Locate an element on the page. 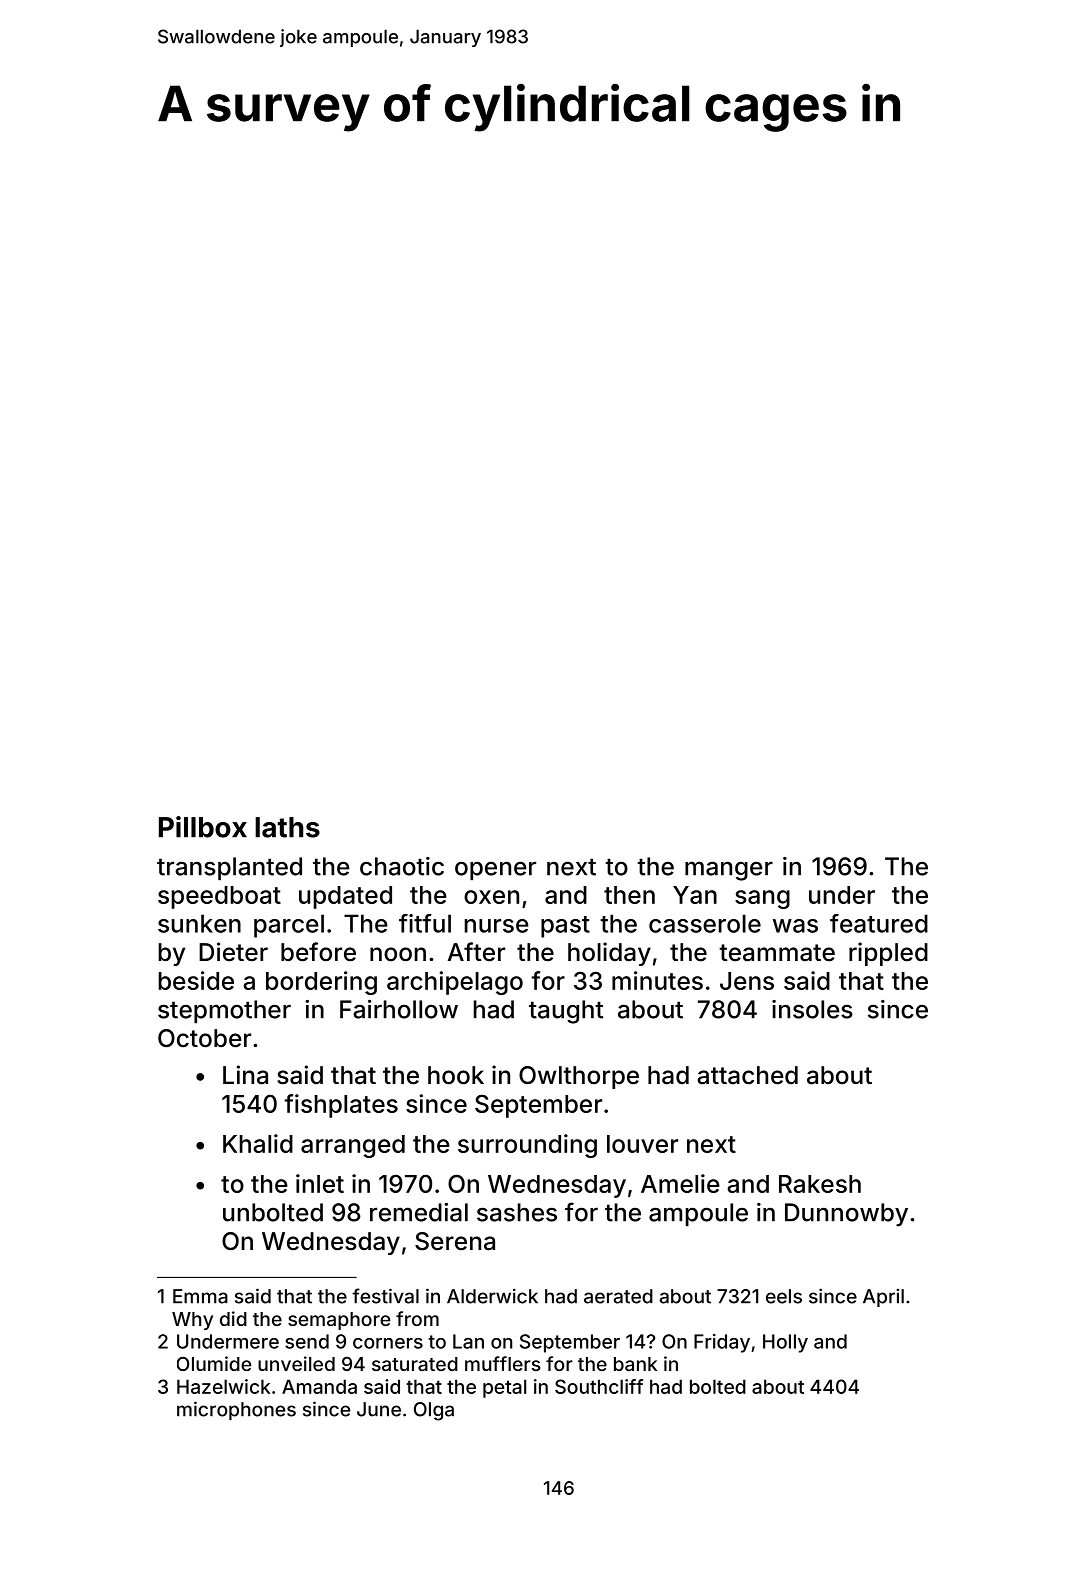 The width and height of the page is (1086, 1573). Holly is located at coordinates (785, 1343).
